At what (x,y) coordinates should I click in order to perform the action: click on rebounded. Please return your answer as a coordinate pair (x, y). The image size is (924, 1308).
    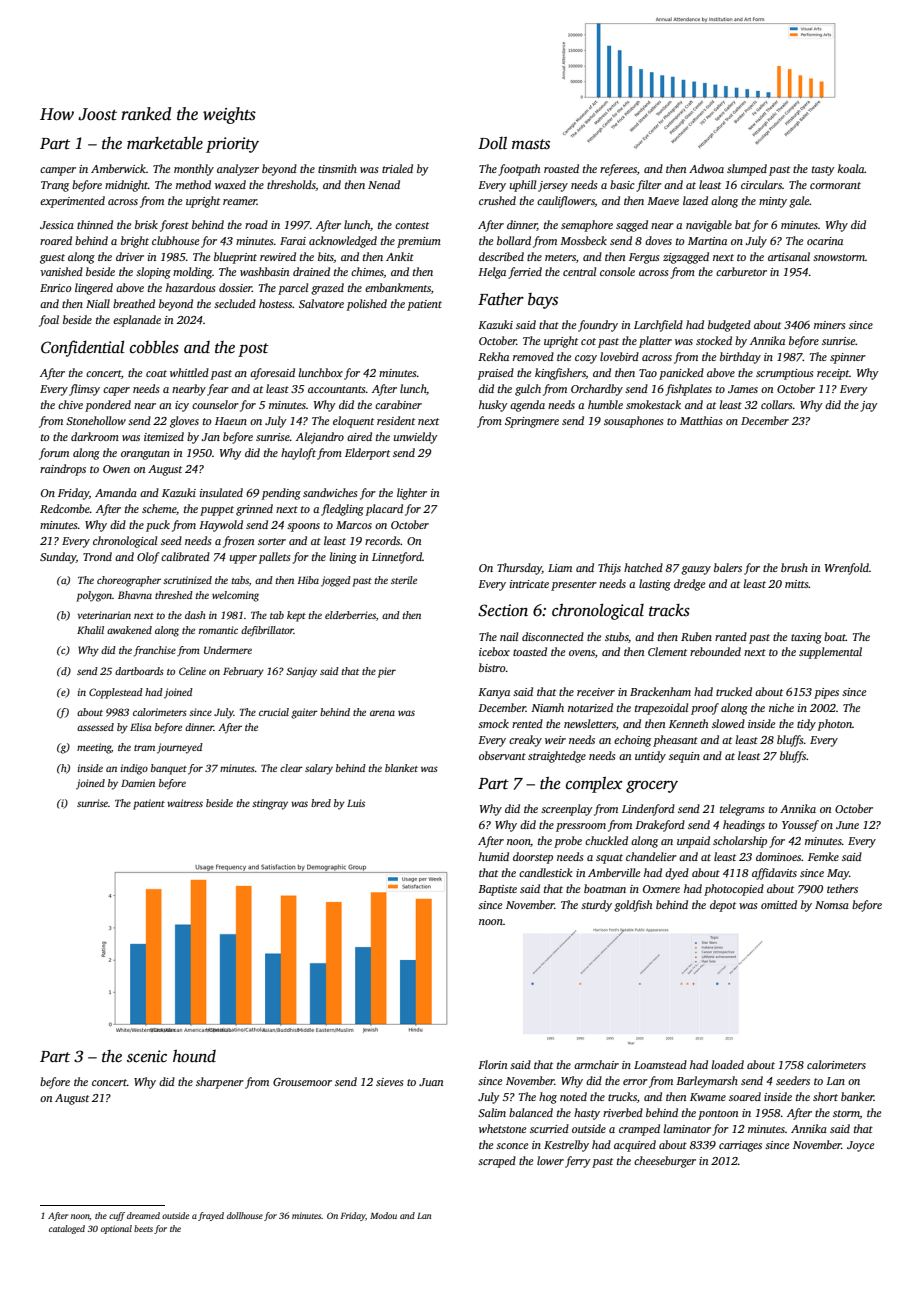
    Looking at the image, I should click on (715, 651).
